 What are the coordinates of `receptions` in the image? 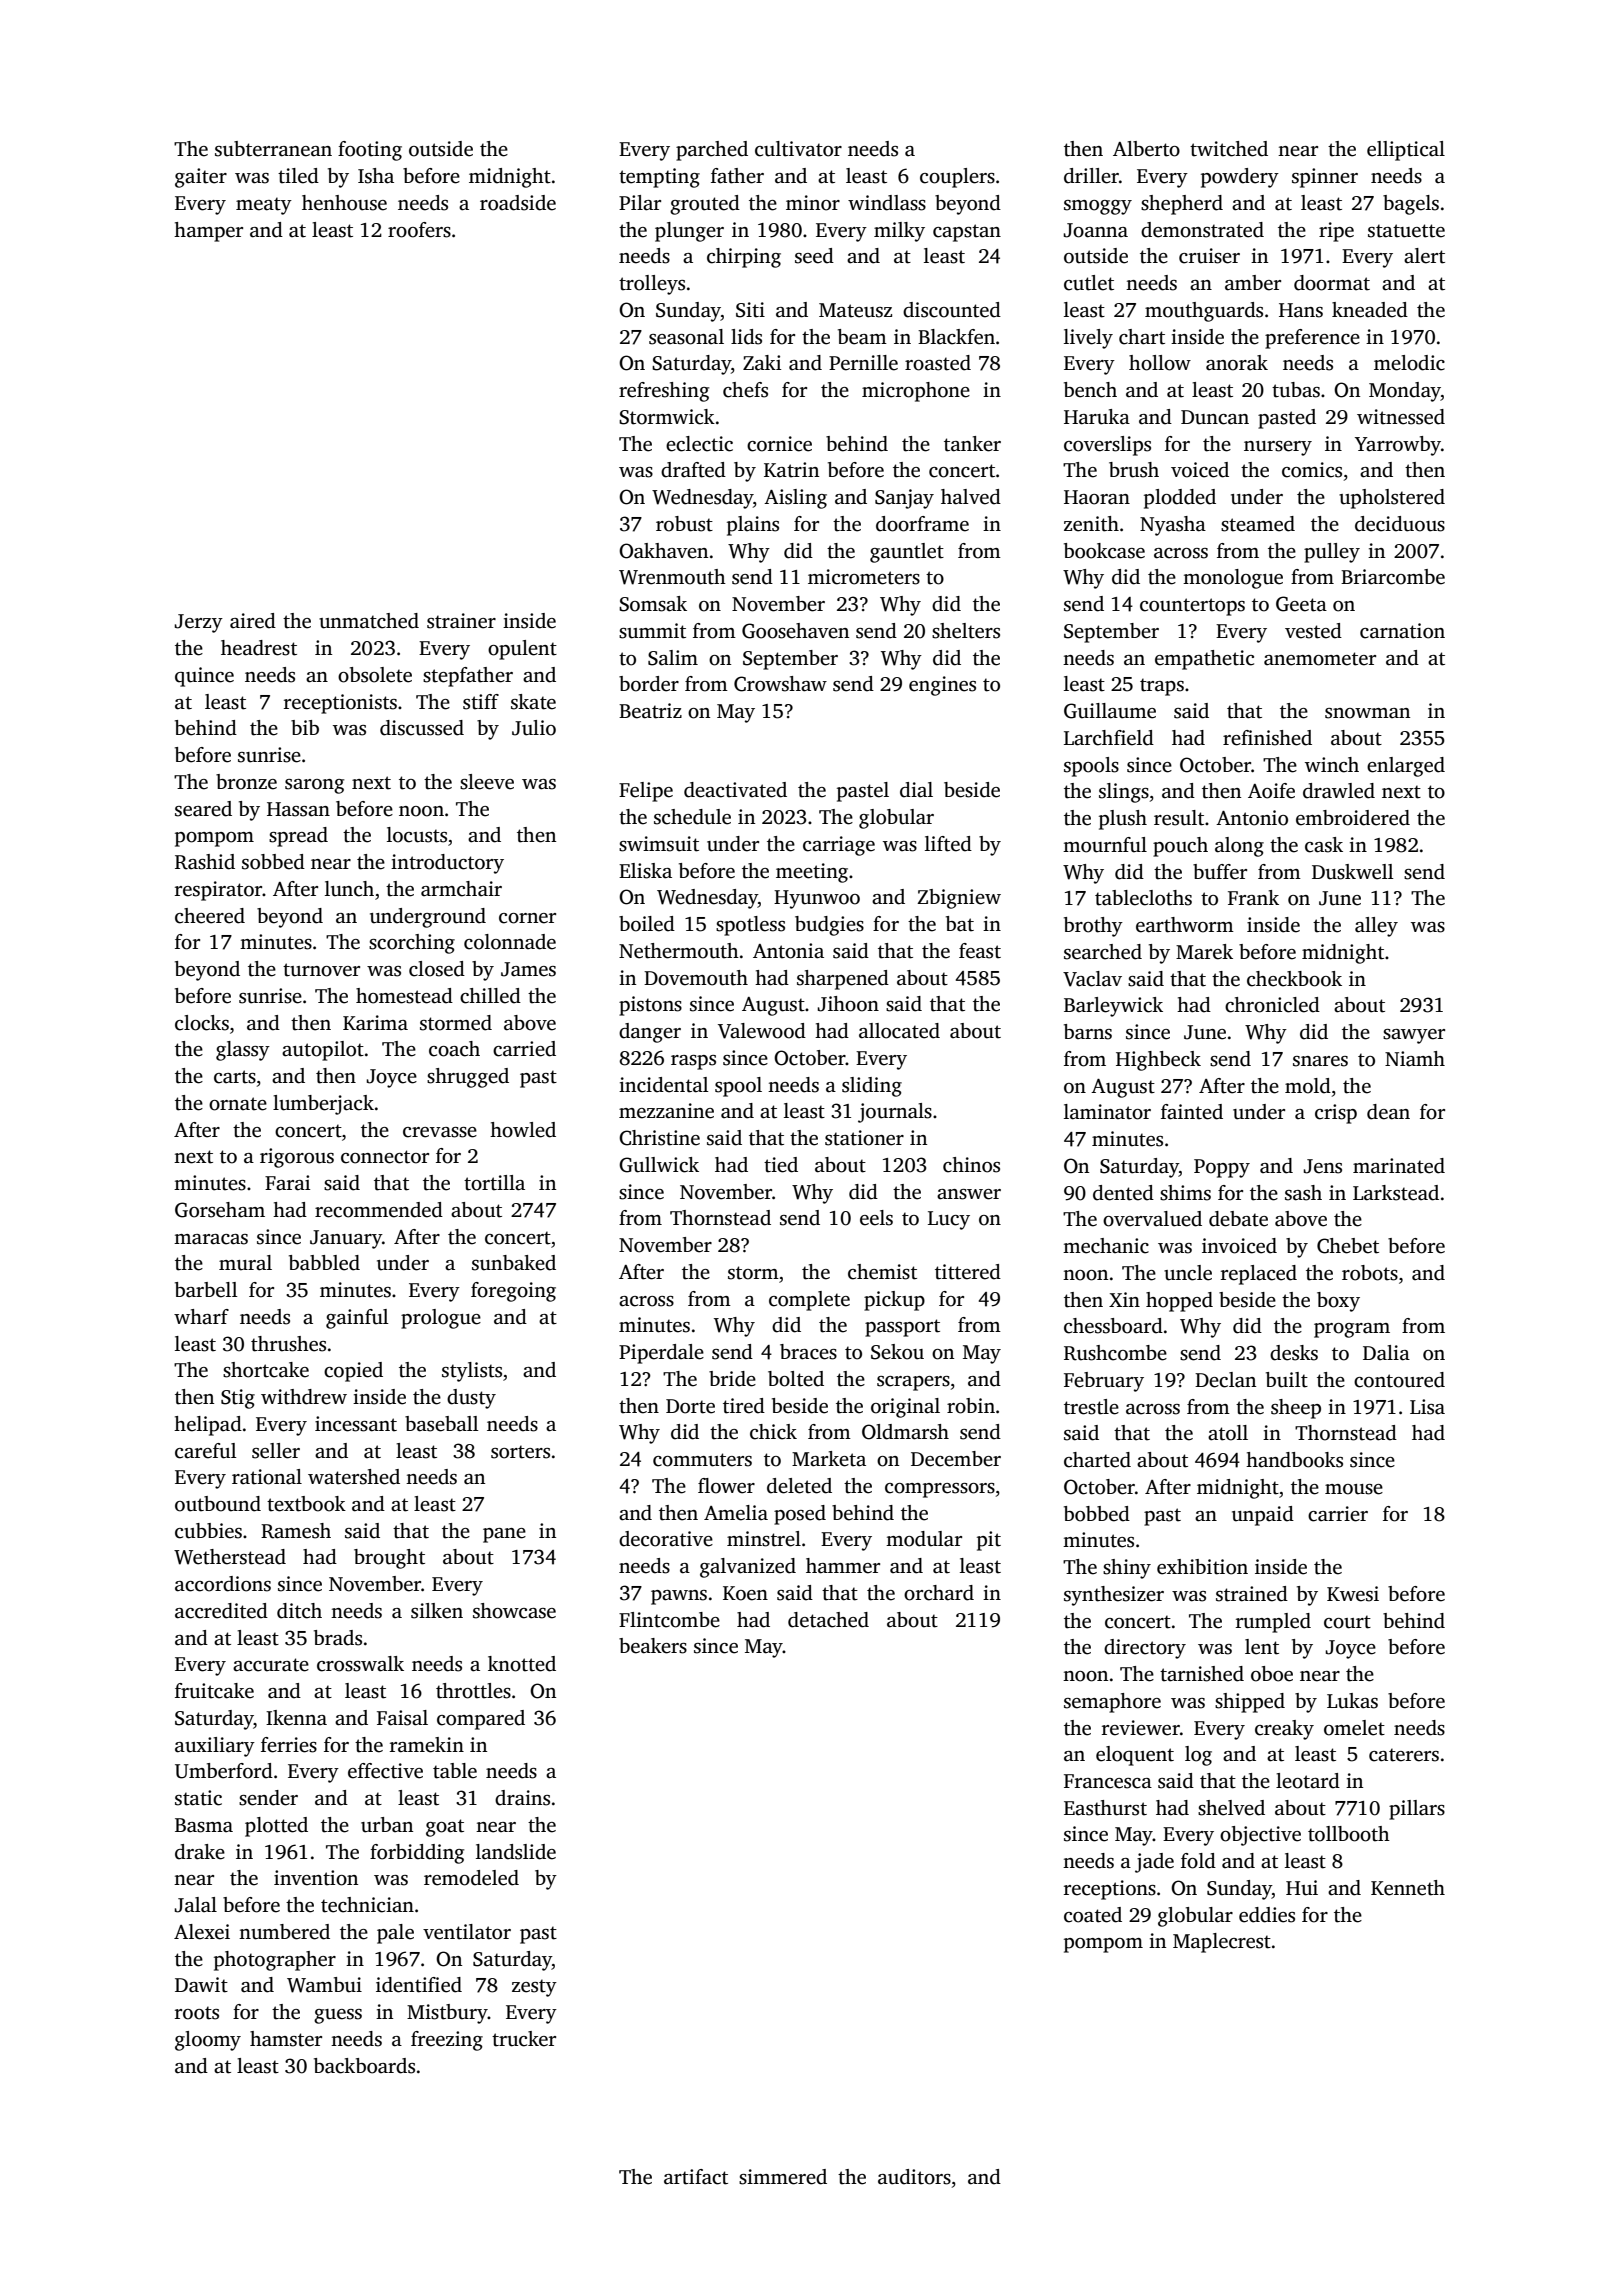 It's located at (1110, 1890).
